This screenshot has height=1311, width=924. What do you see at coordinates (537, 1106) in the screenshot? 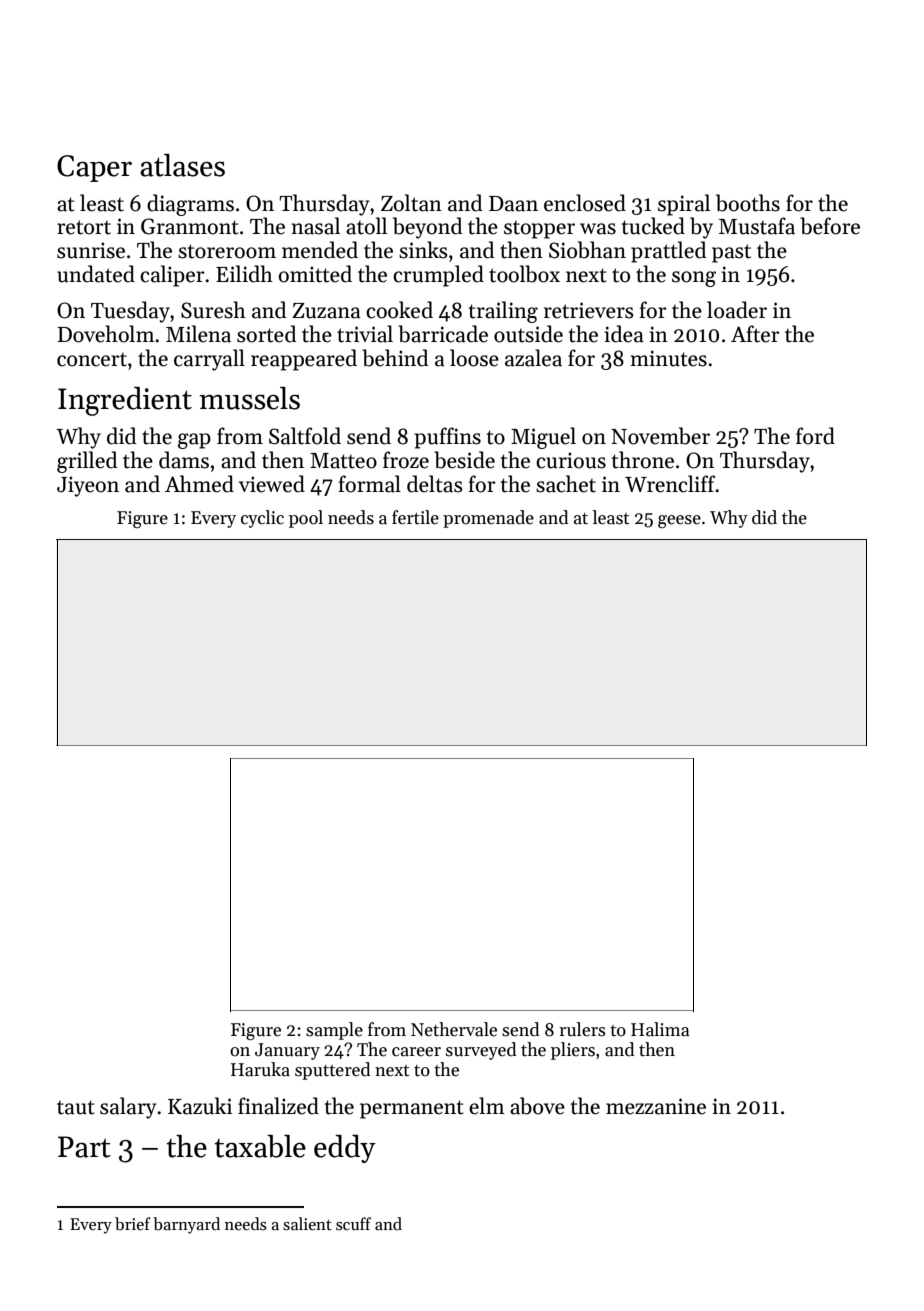
I see `above` at bounding box center [537, 1106].
